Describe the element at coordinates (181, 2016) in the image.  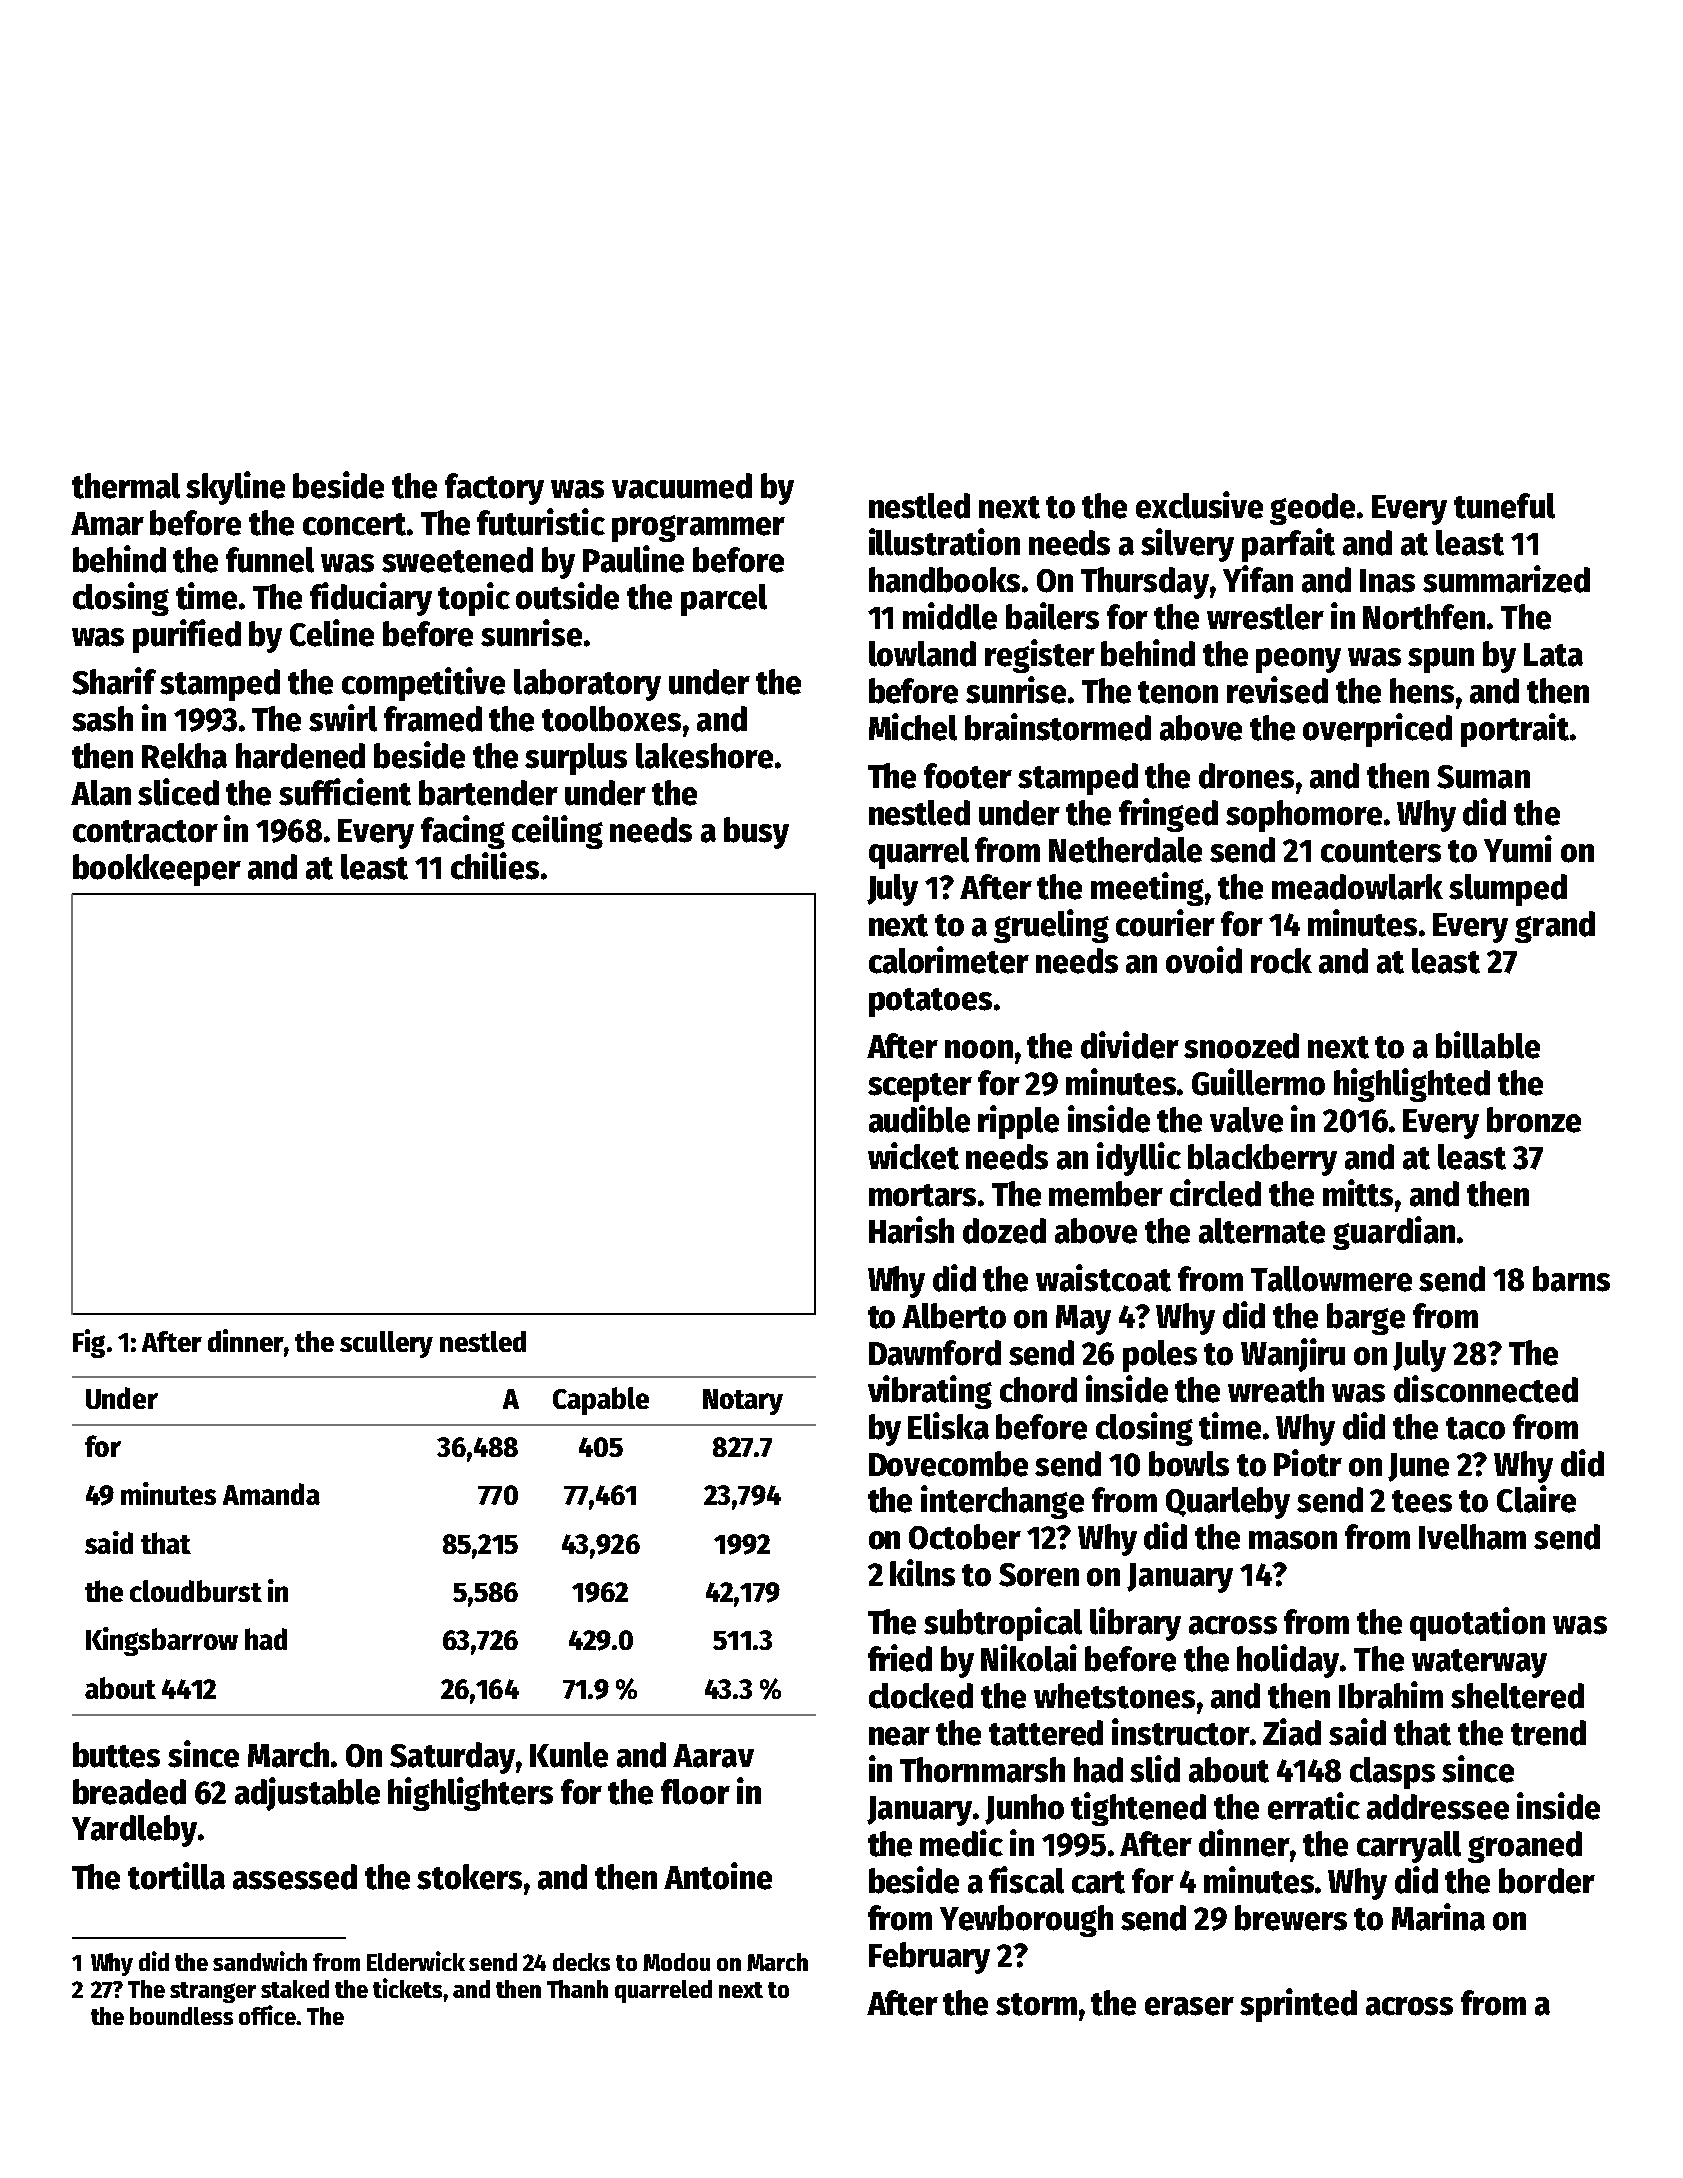
I see `boundless` at that location.
